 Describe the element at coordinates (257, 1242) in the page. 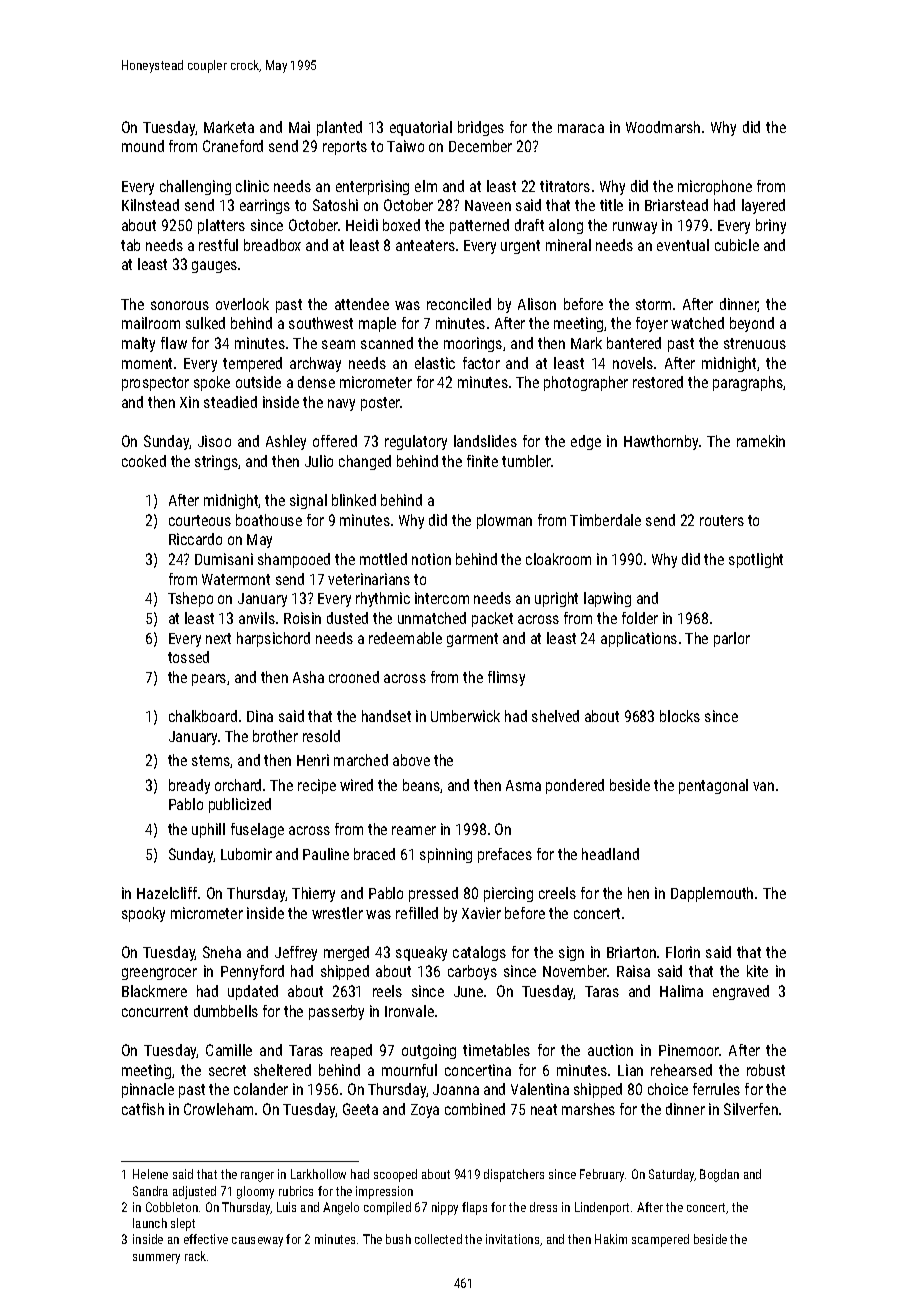

I see `causeway` at that location.
